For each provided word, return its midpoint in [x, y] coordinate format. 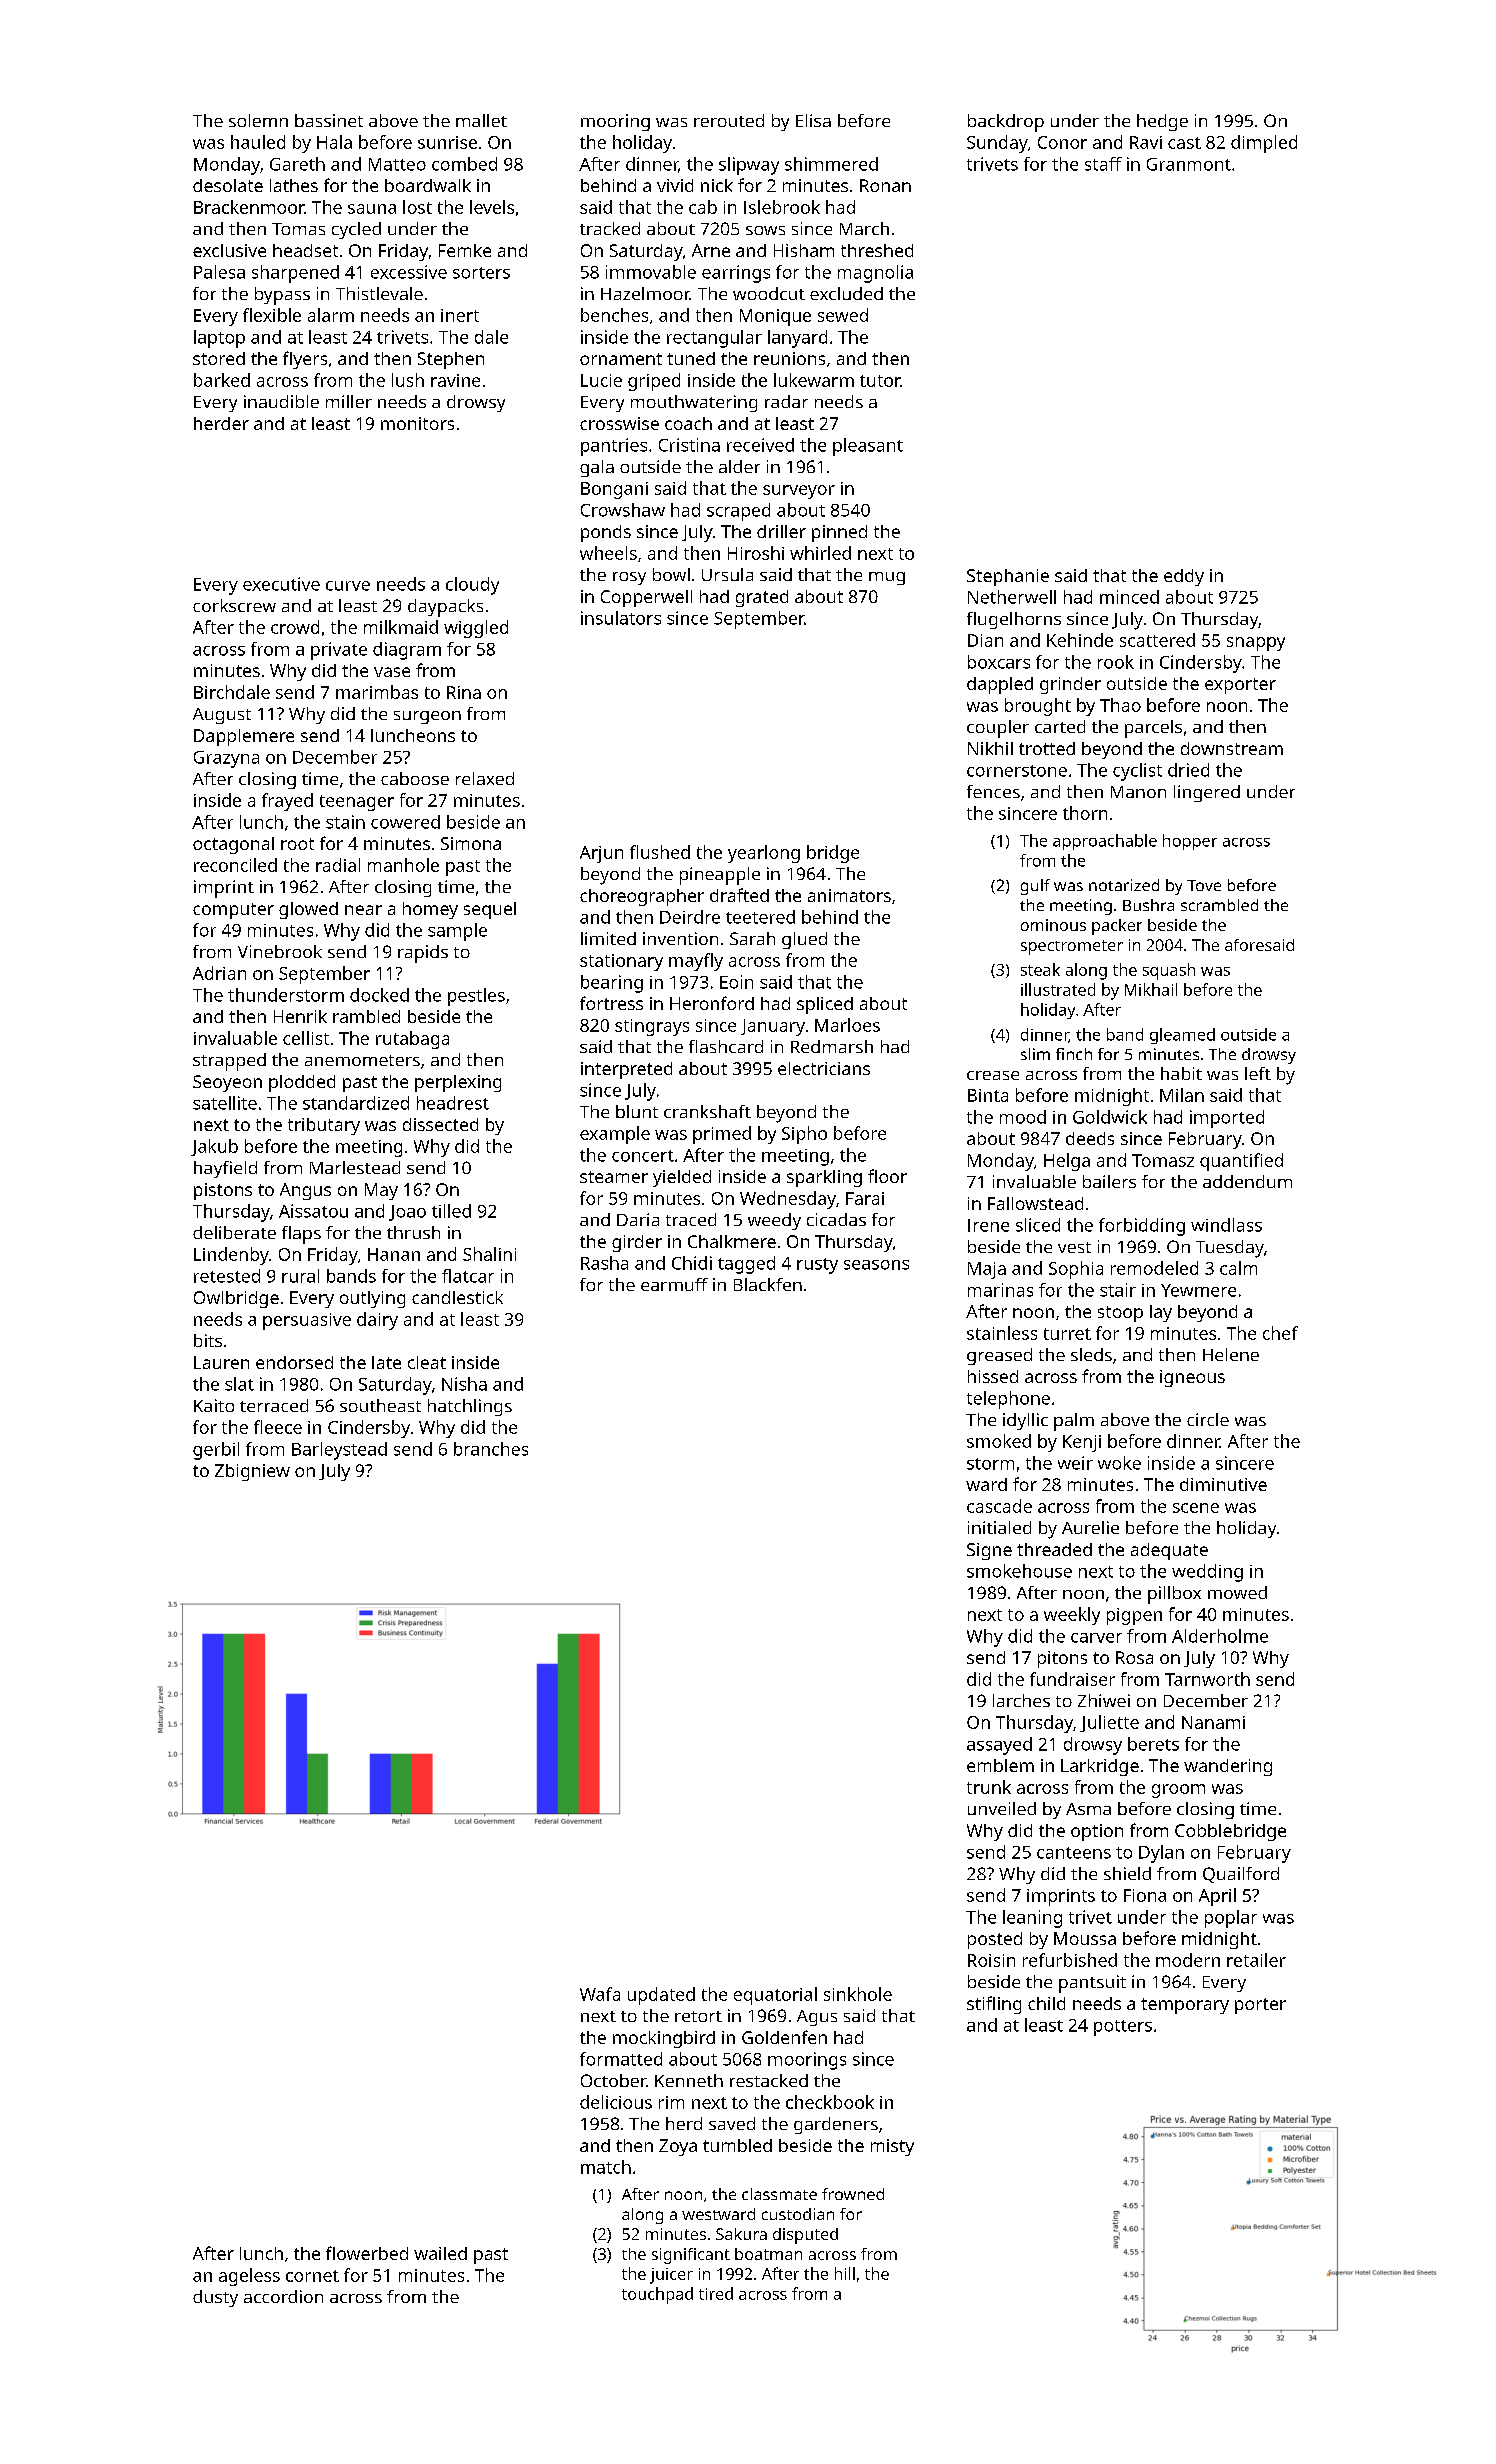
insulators [621, 618]
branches [491, 1449]
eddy [1184, 577]
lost [417, 207]
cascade [999, 1506]
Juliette [1109, 1723]
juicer [671, 2276]
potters [1123, 2028]
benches [614, 315]
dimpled [1264, 144]
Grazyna [226, 759]
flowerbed [367, 2253]
